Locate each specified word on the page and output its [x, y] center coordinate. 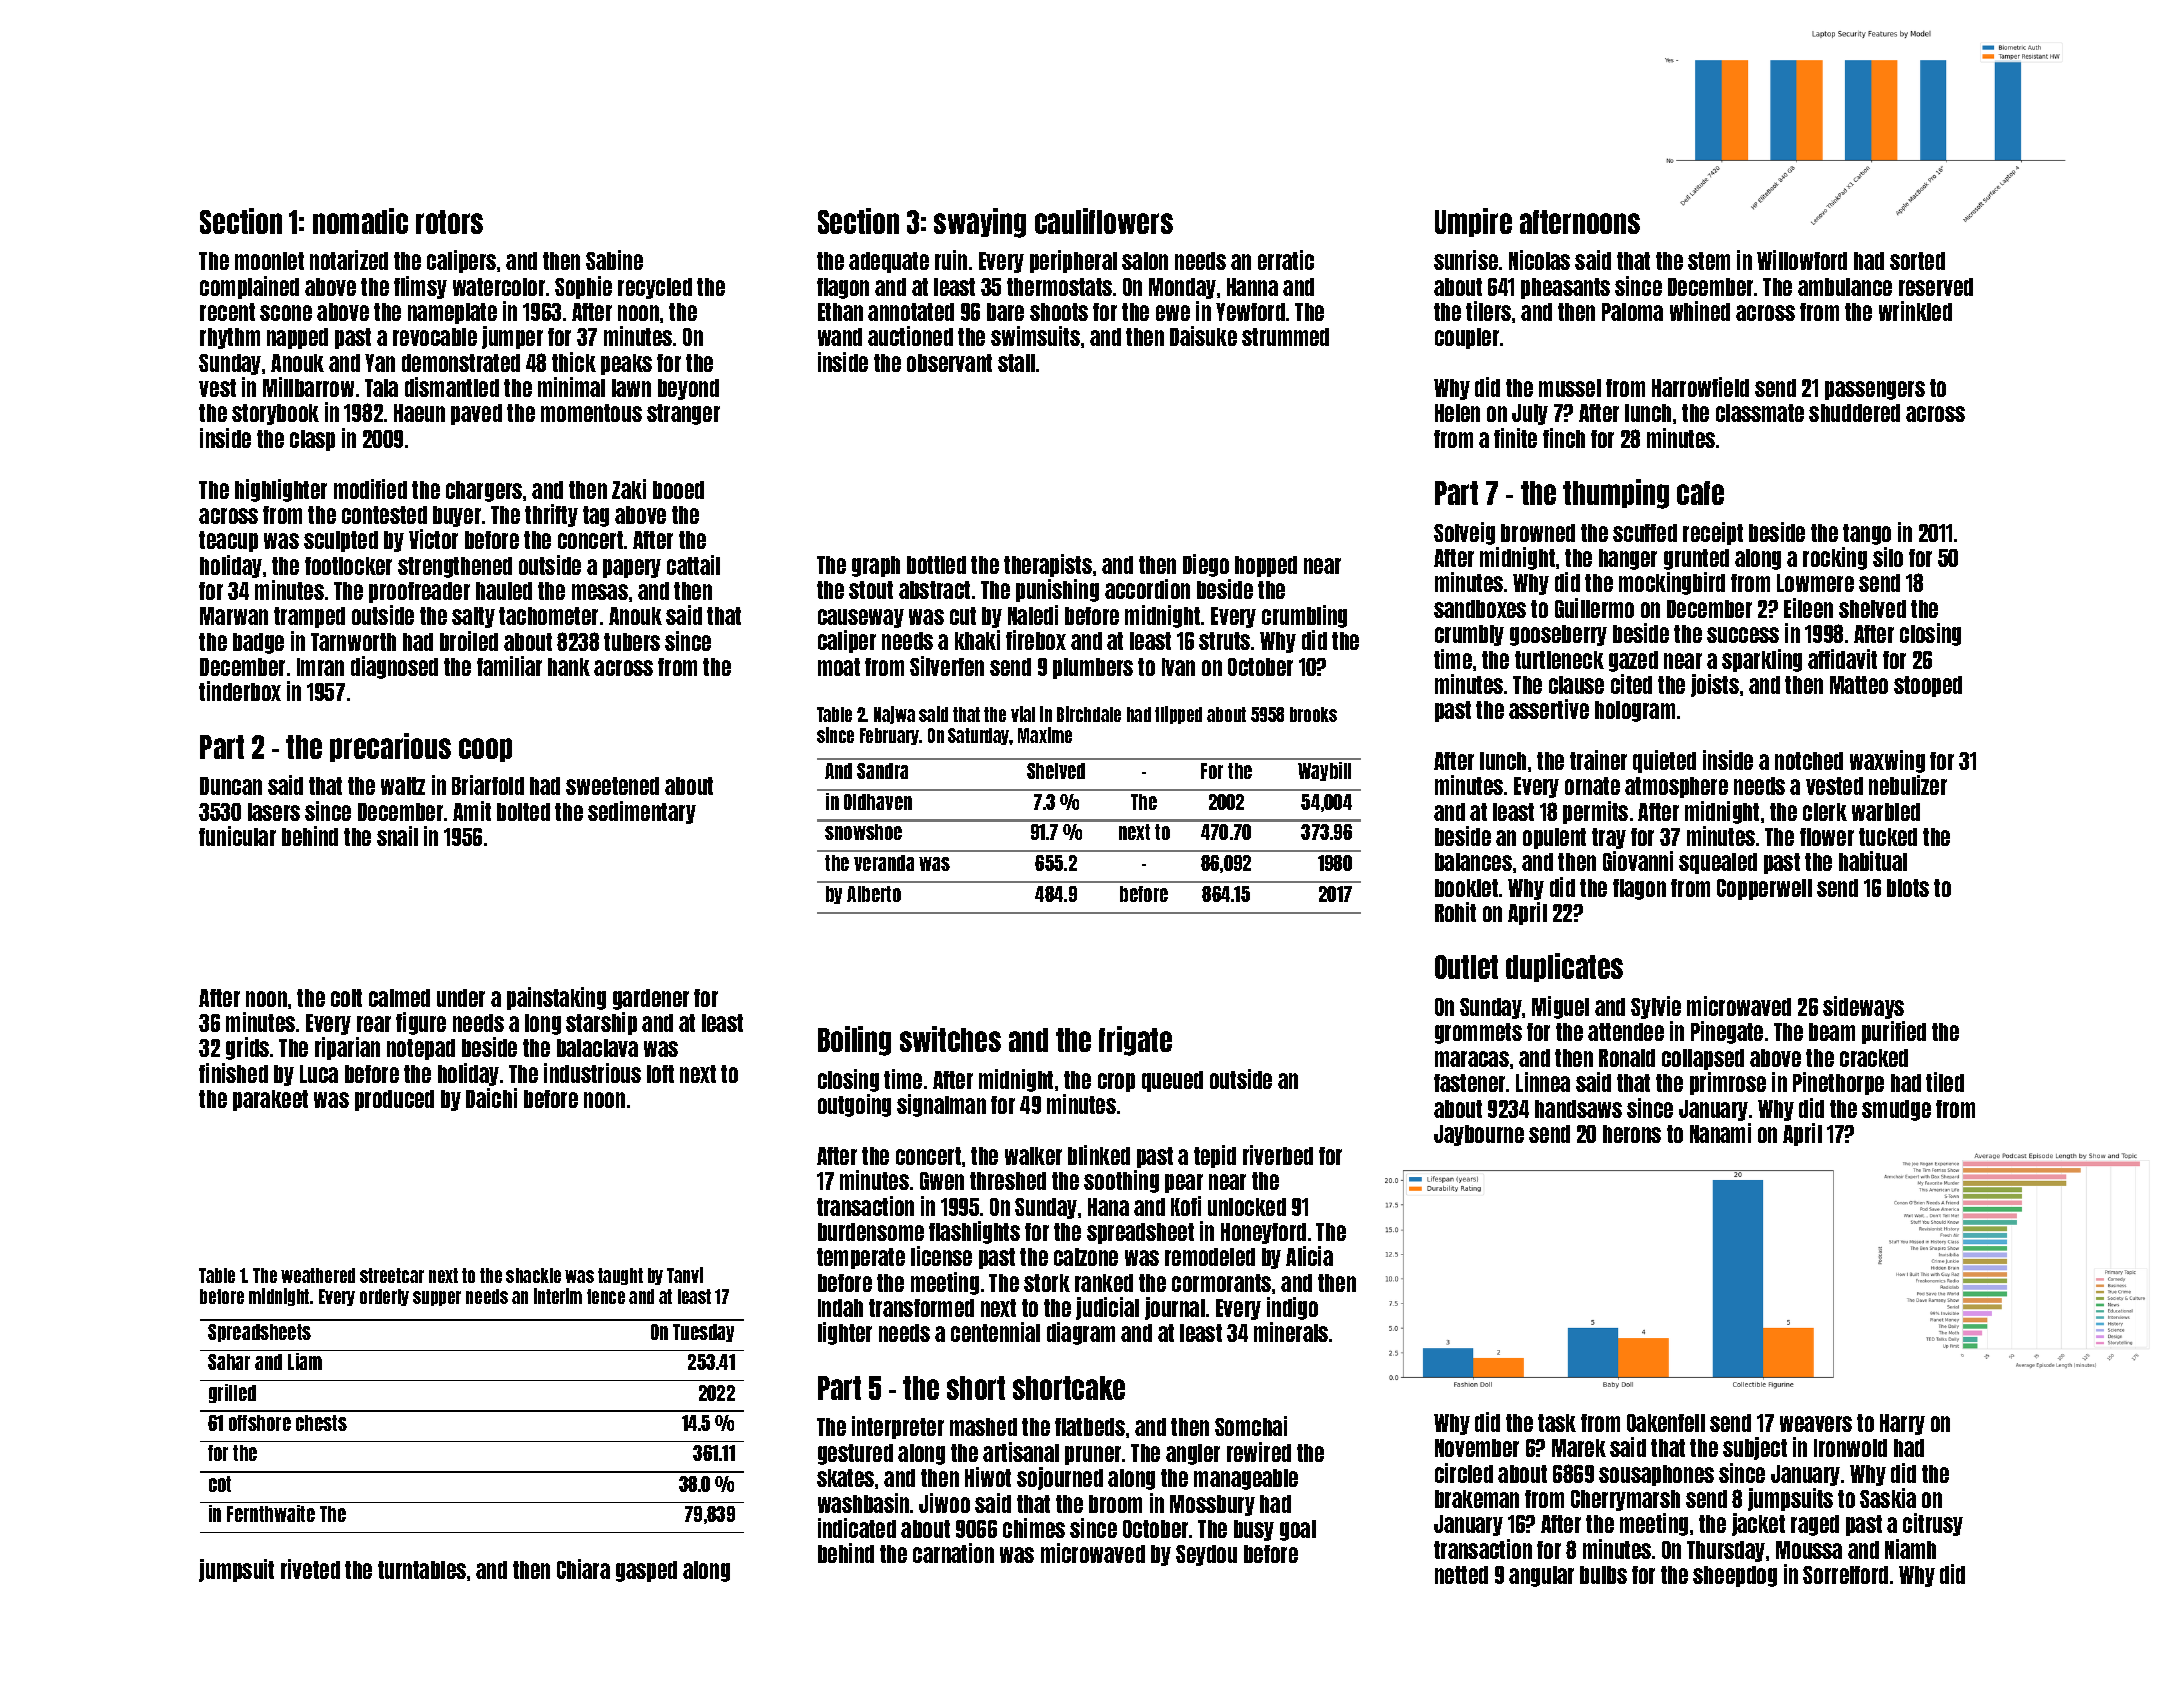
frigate [1135, 1041]
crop [1116, 1082]
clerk [1825, 812]
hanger [1628, 559]
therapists [1048, 565]
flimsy [420, 287]
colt [346, 998]
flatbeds [1090, 1427]
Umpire [1473, 222]
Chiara [583, 1569]
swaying [980, 223]
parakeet [270, 1100]
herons [1632, 1134]
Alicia [1309, 1256]
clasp [312, 440]
